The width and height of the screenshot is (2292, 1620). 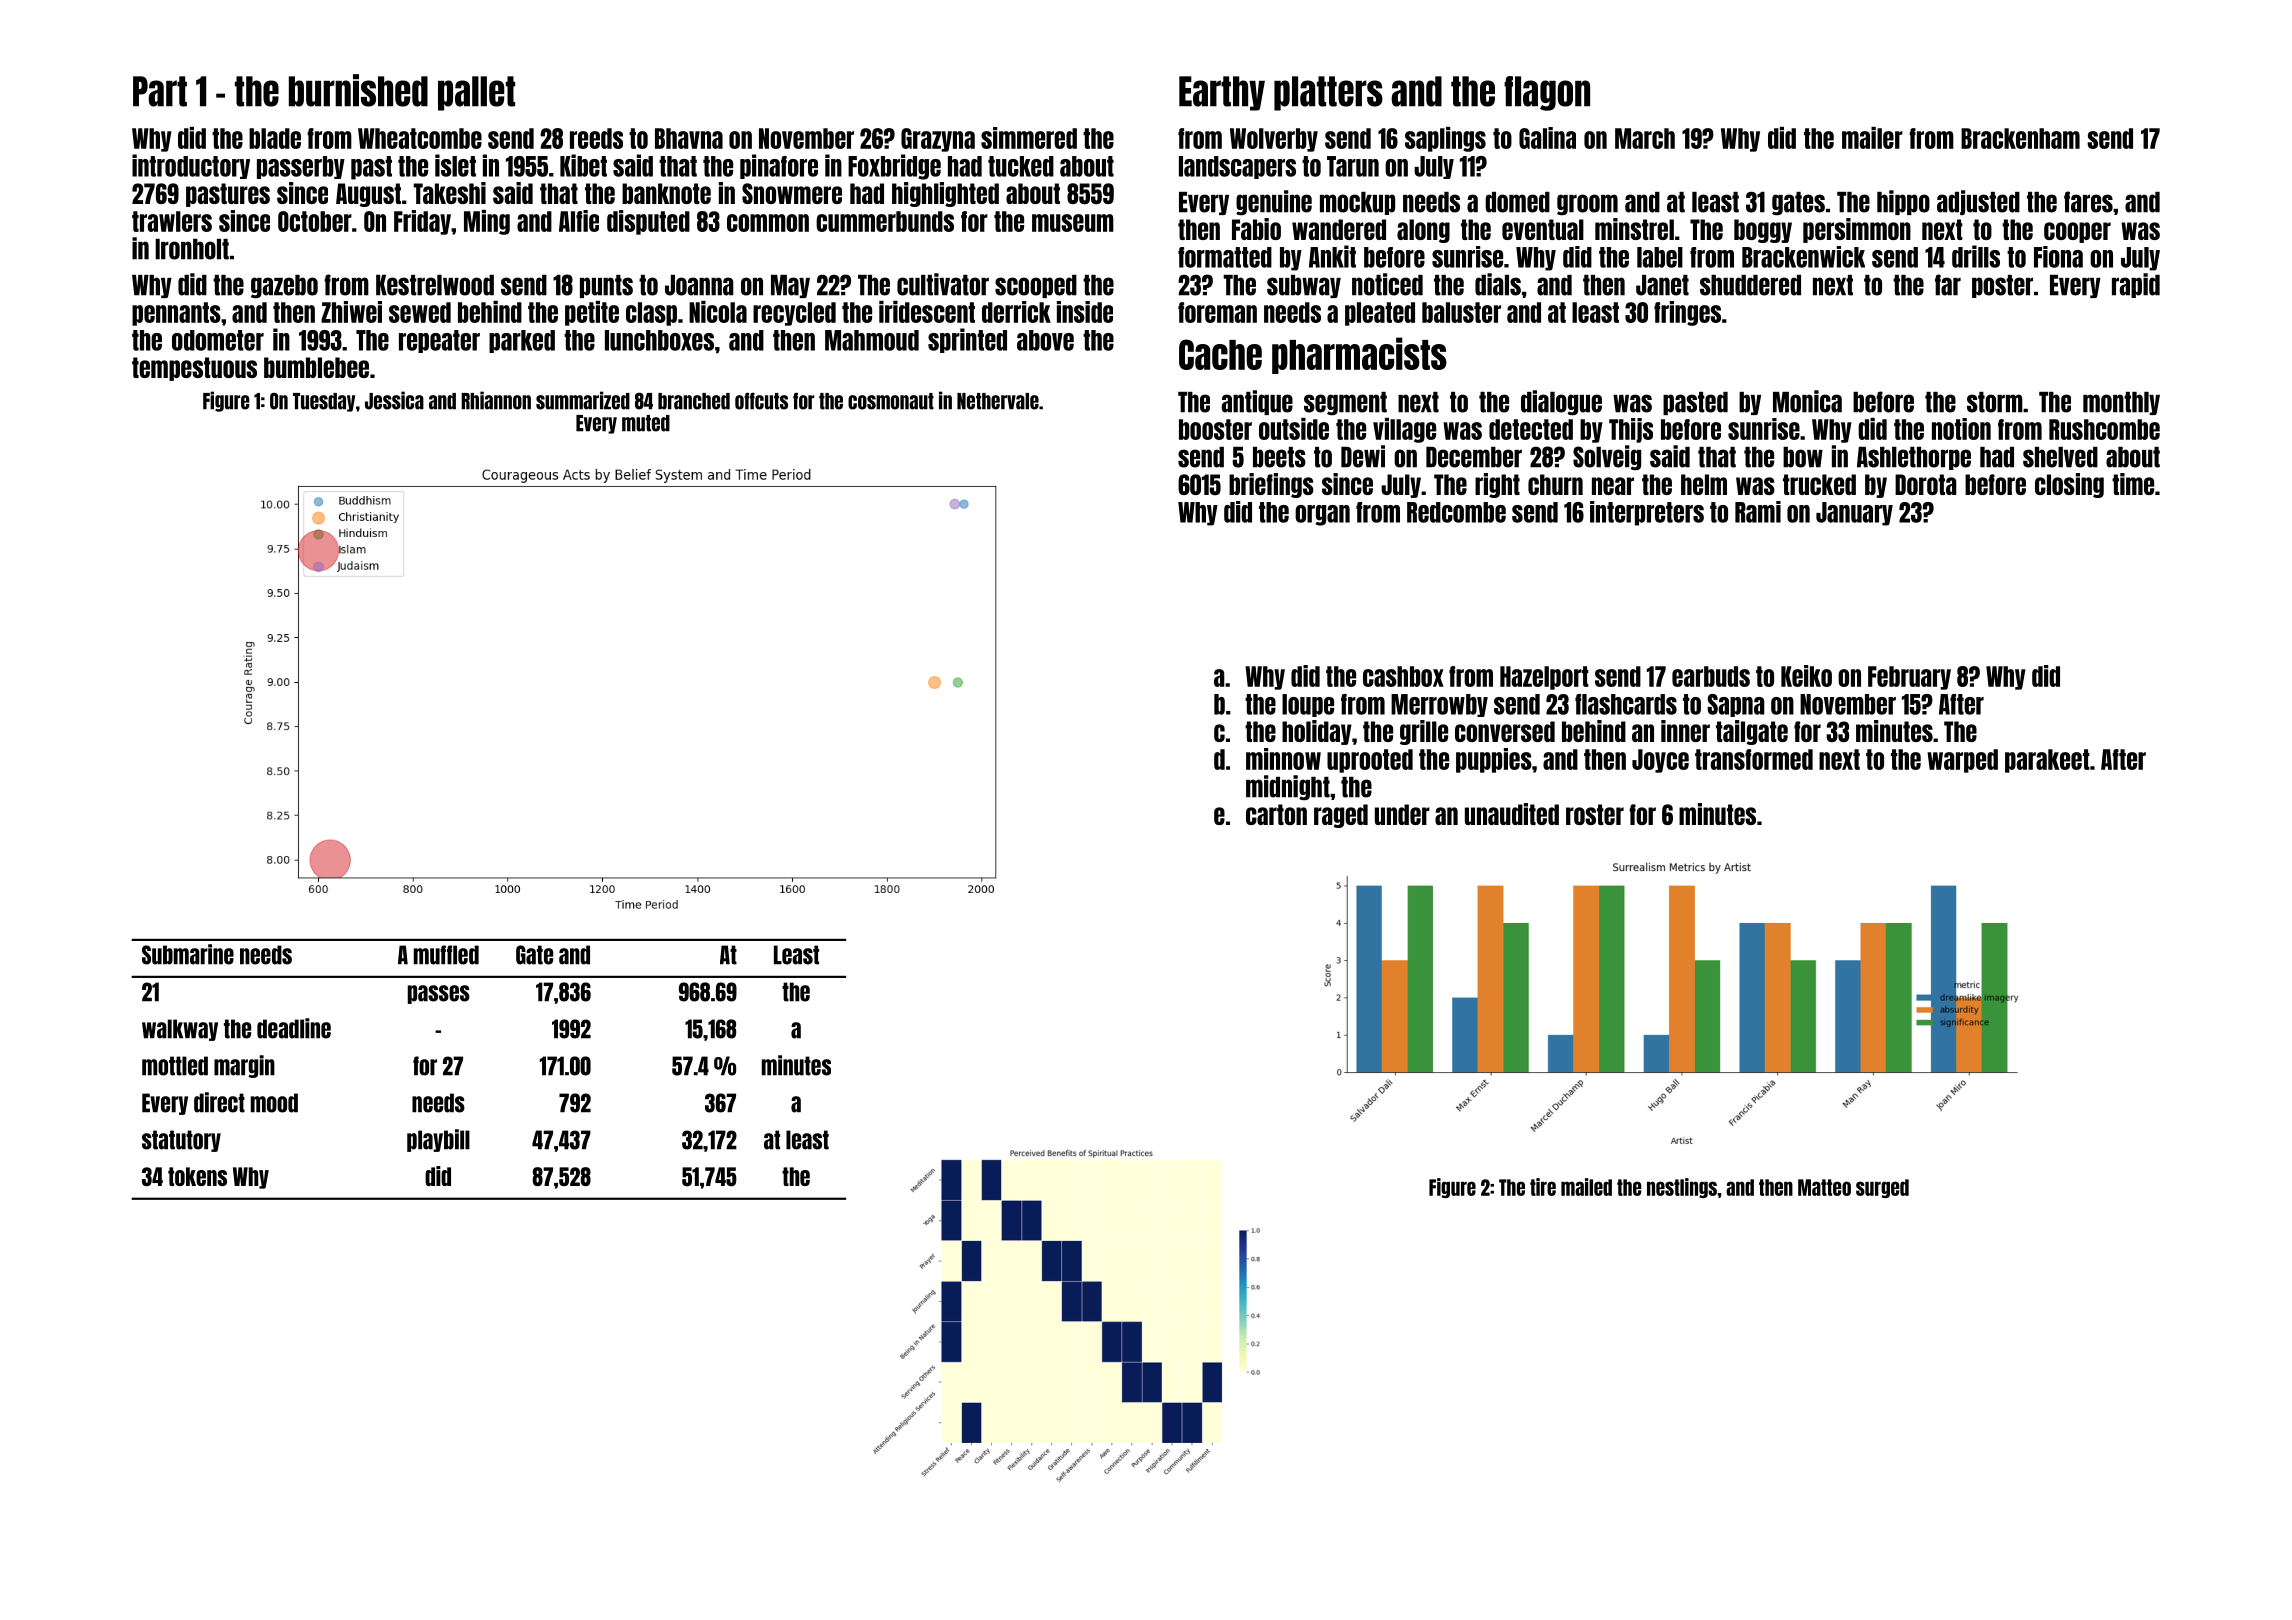 I want to click on playbill, so click(x=438, y=1140).
